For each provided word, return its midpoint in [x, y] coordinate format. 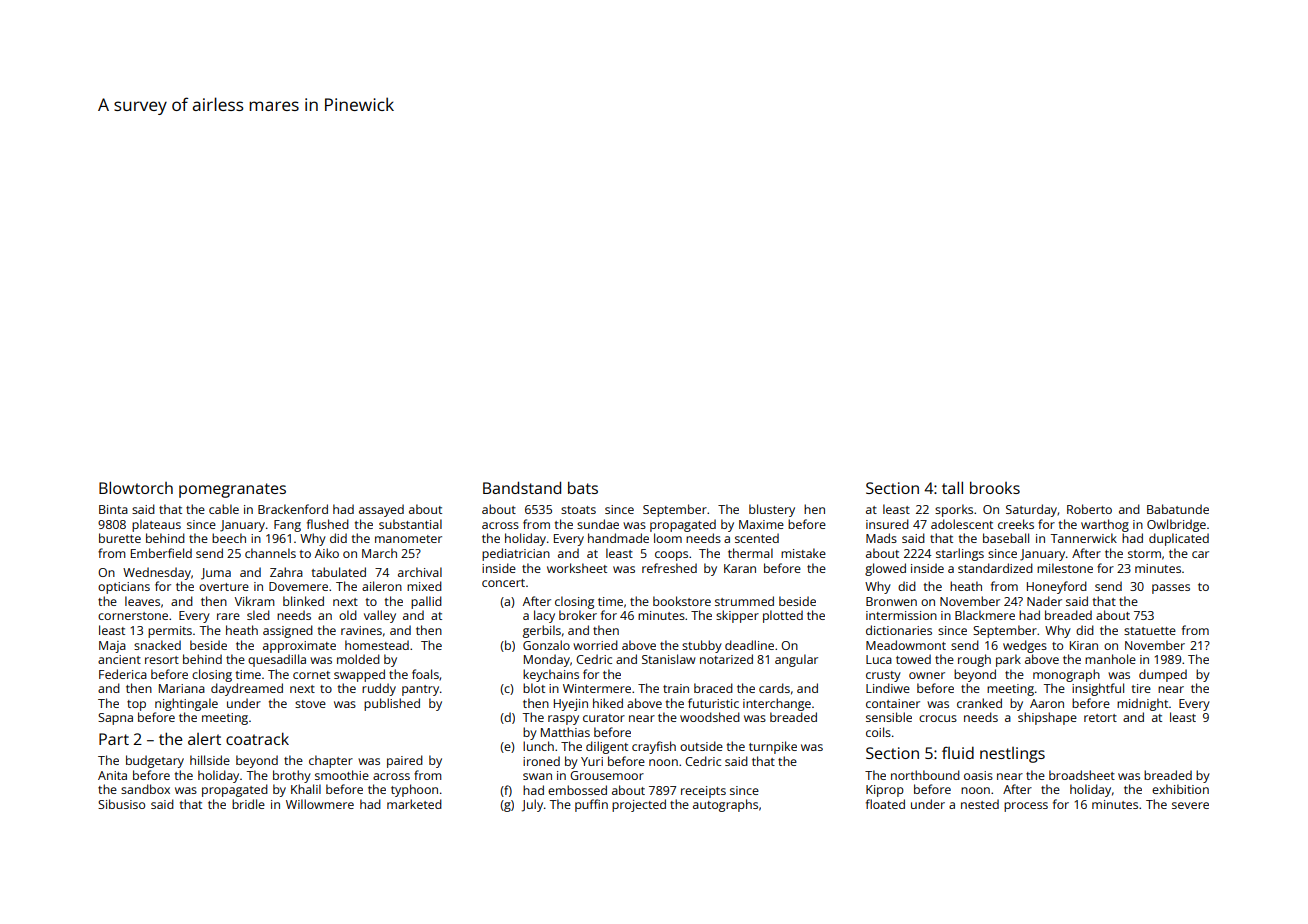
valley [380, 616]
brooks [995, 487]
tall [952, 487]
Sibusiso [121, 804]
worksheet [577, 568]
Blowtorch [136, 487]
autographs [725, 805]
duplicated [1179, 539]
